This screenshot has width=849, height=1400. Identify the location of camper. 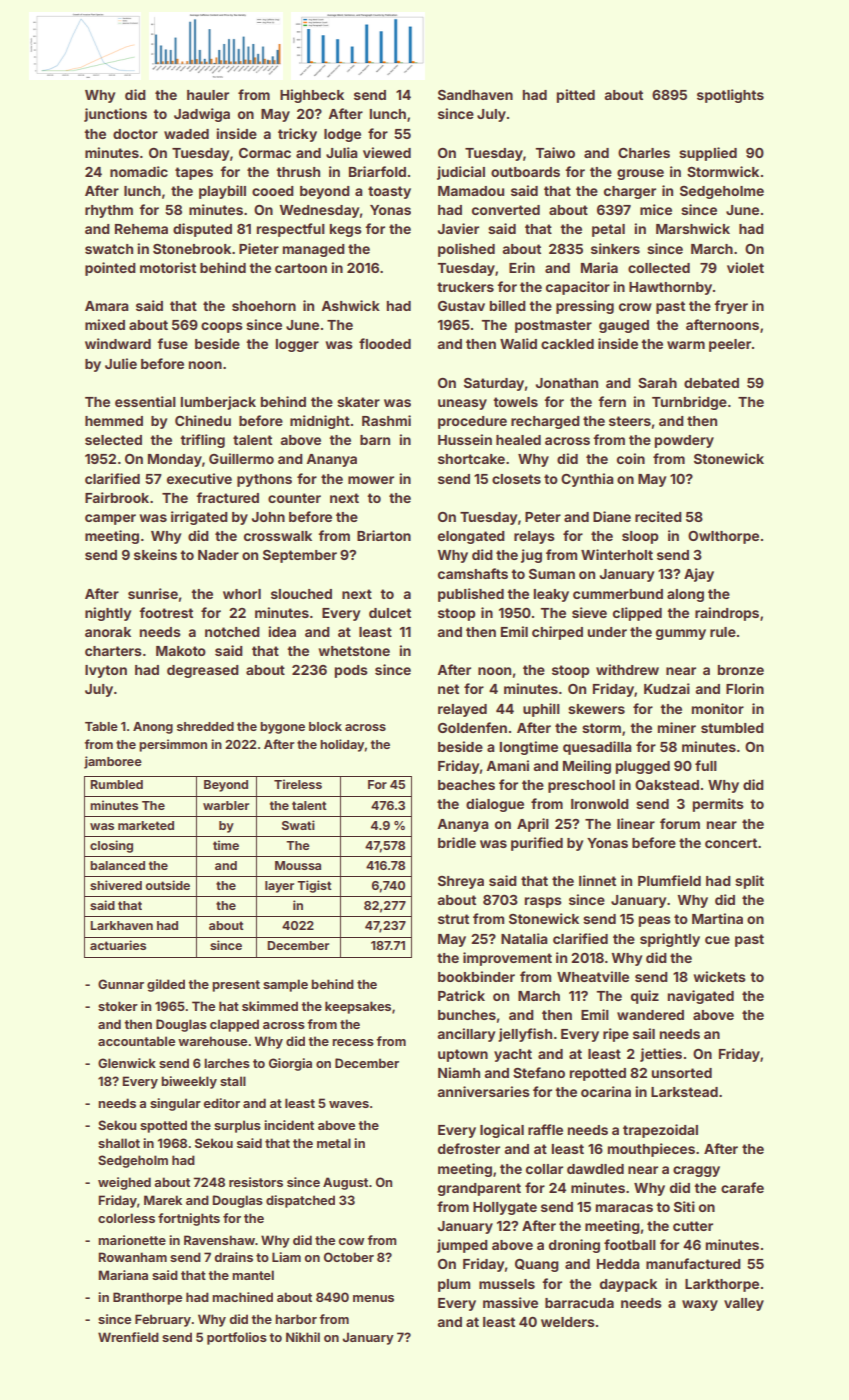
(110, 519).
